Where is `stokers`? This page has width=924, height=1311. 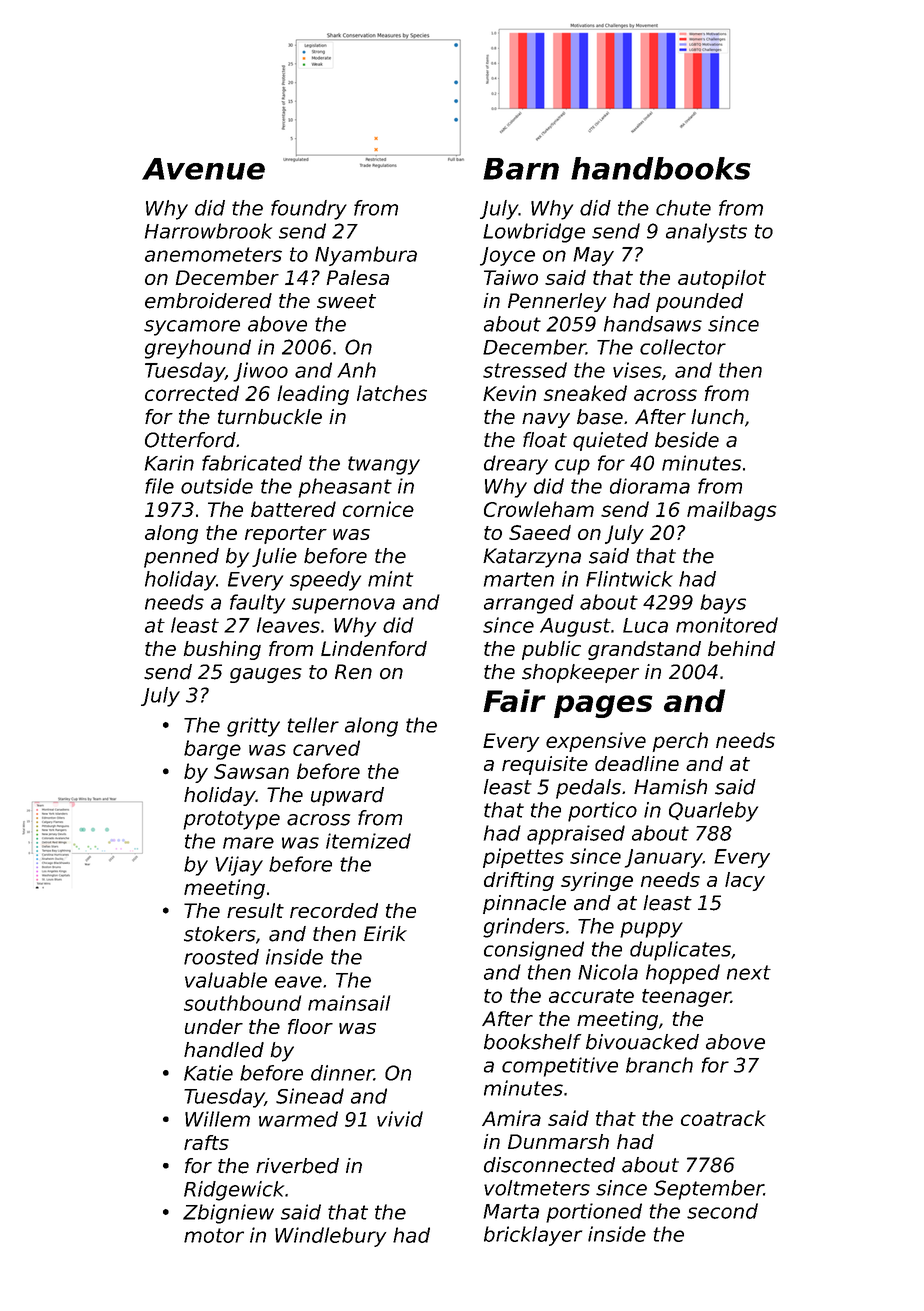
stokers is located at coordinates (220, 934).
